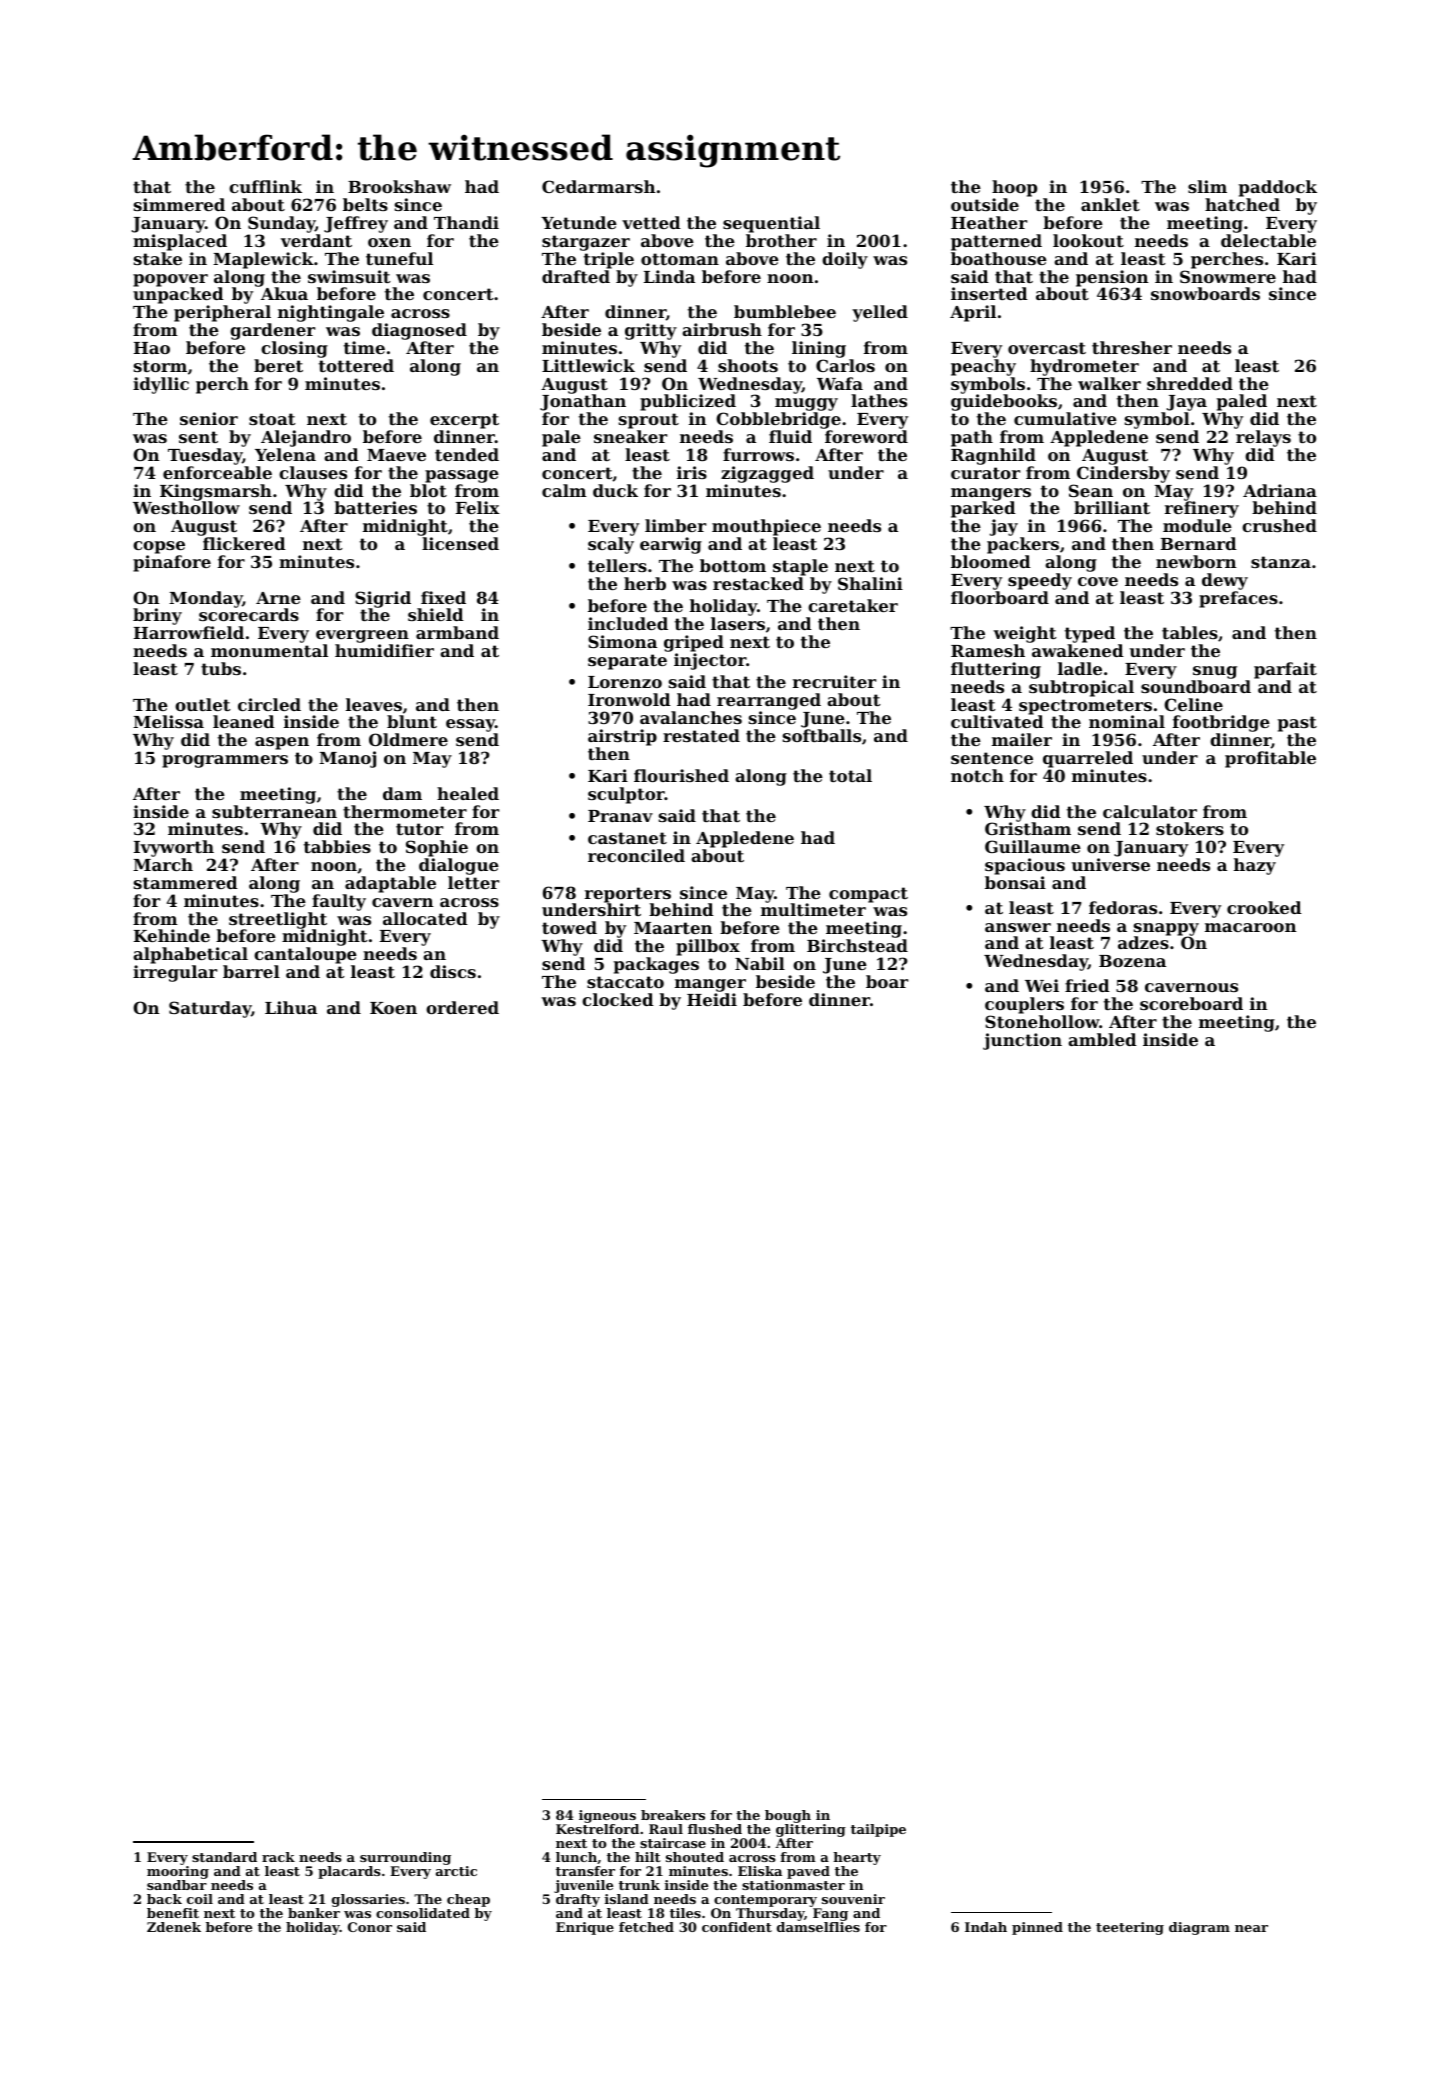 The image size is (1450, 2100). What do you see at coordinates (1130, 1928) in the screenshot?
I see `teetering` at bounding box center [1130, 1928].
